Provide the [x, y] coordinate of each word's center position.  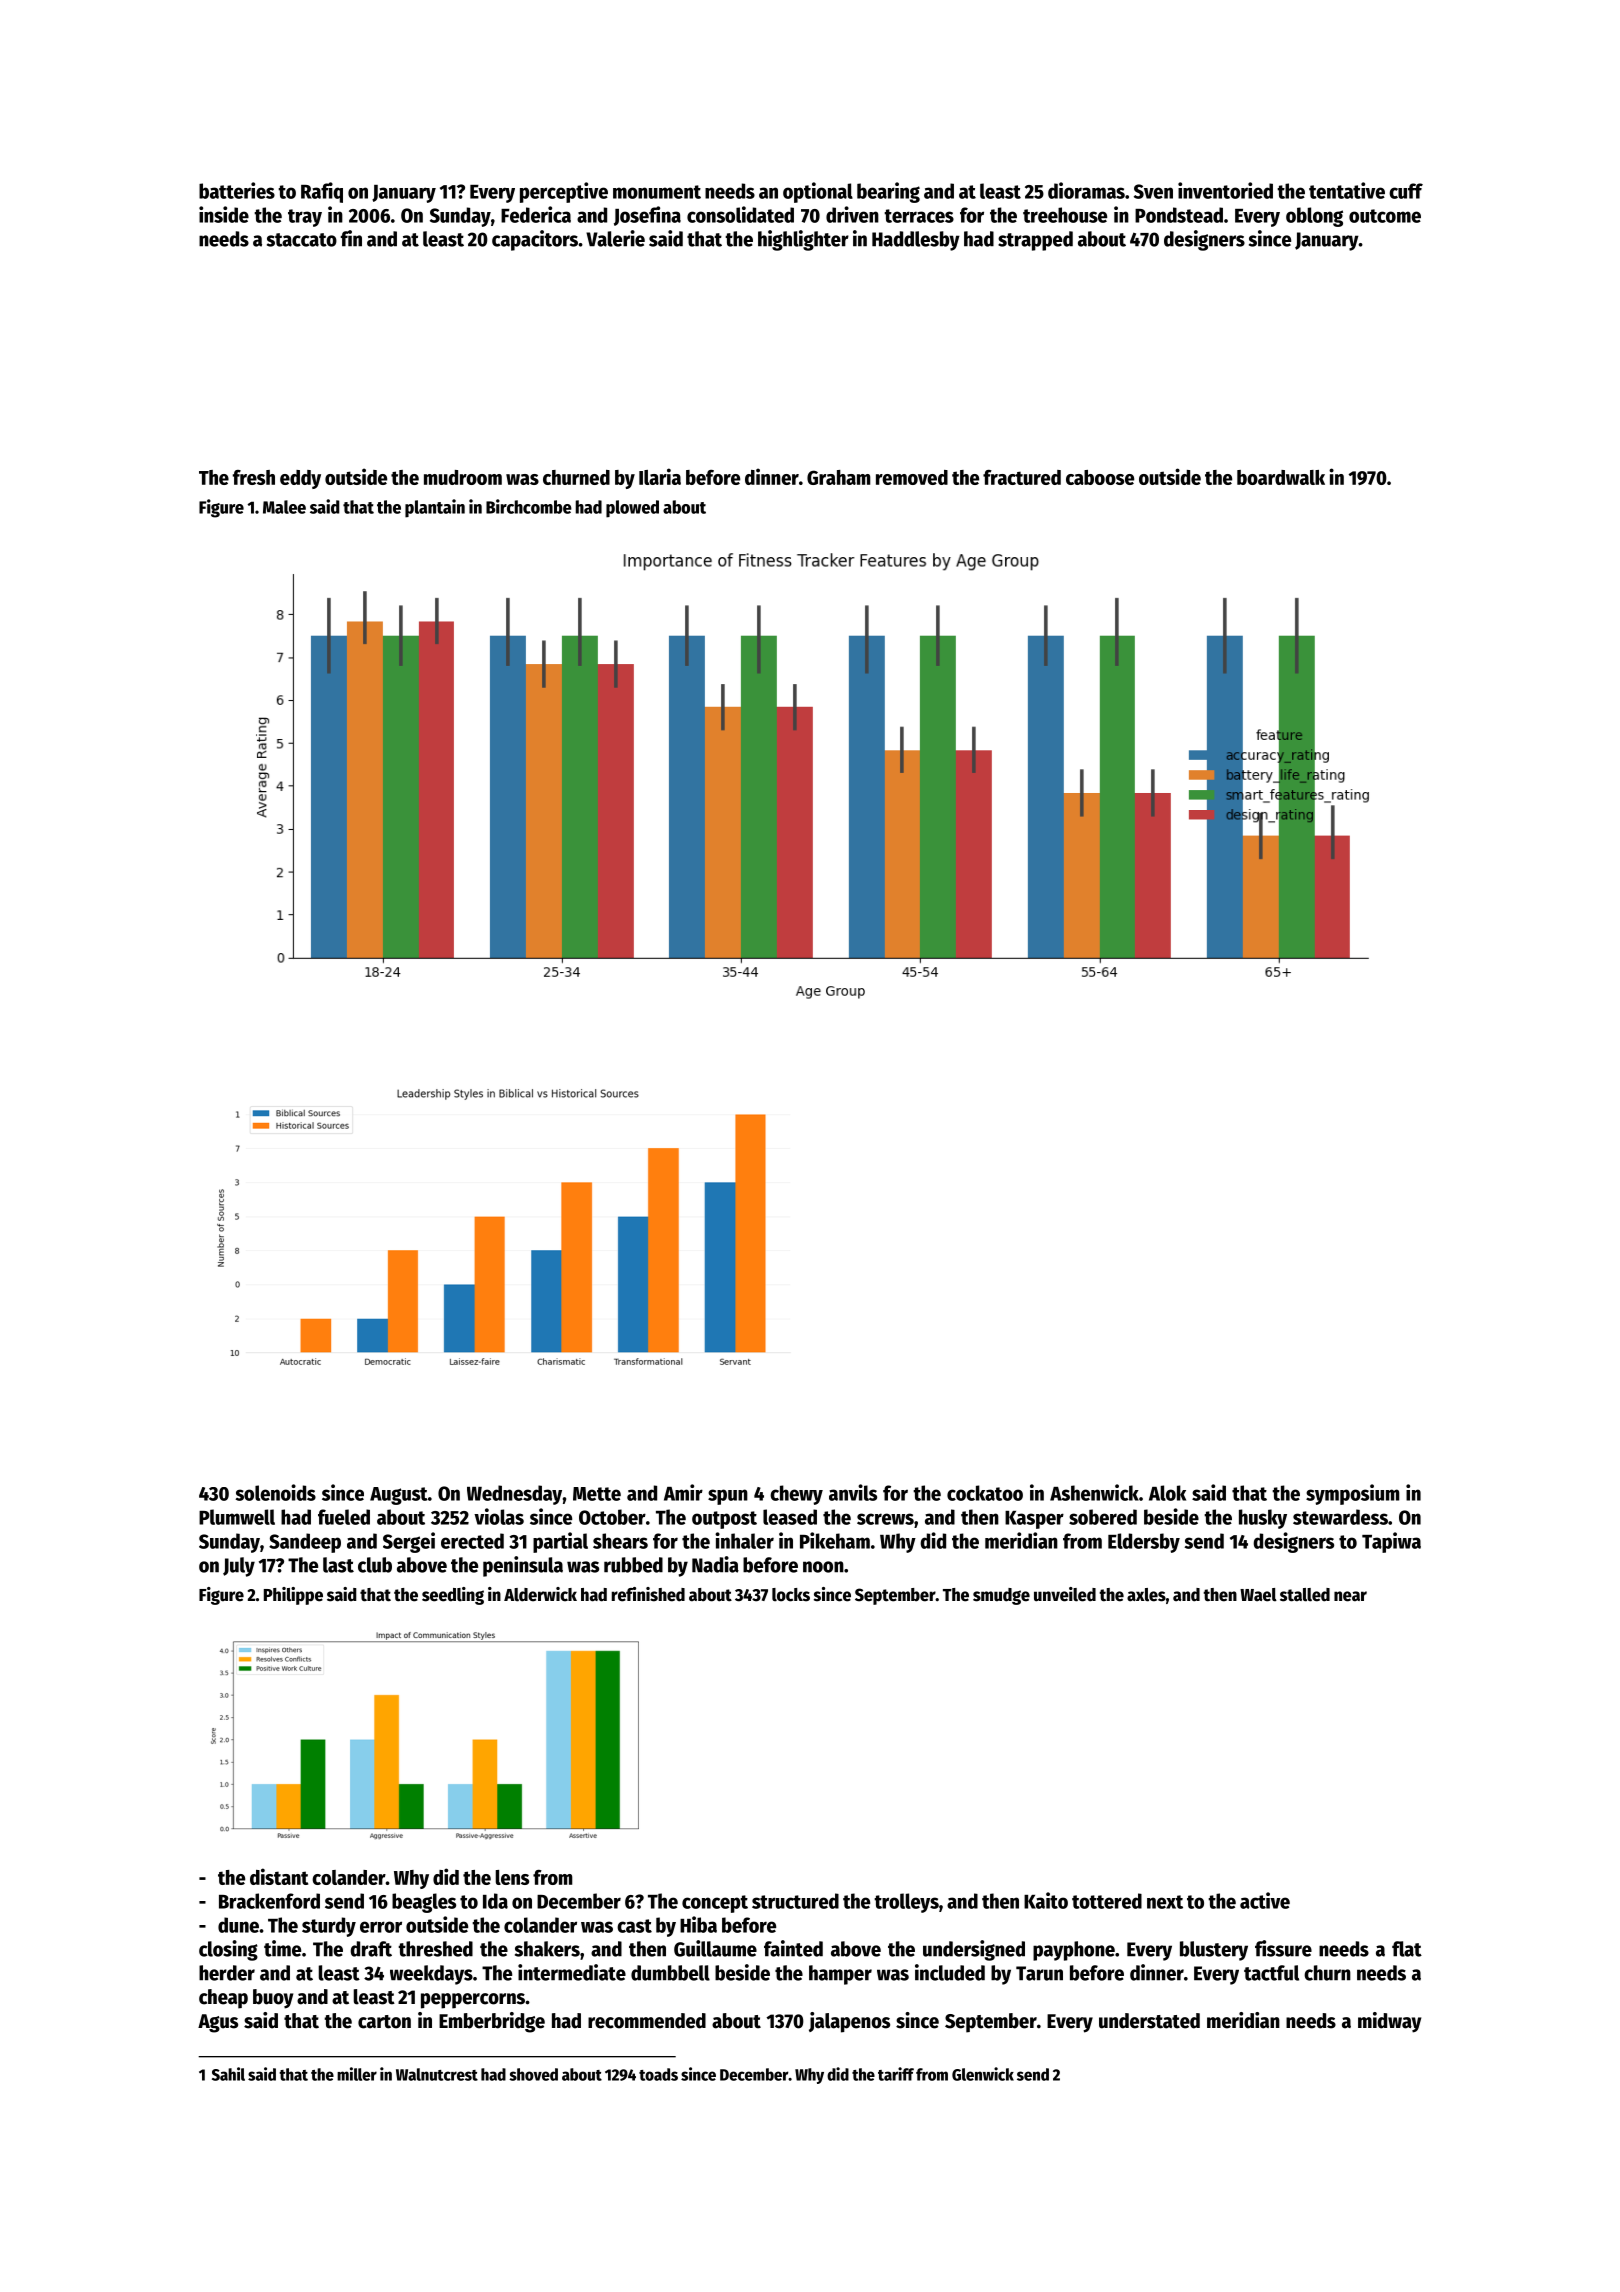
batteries [237, 190]
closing [228, 1950]
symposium [1353, 1494]
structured [795, 1901]
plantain [435, 508]
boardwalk [1281, 477]
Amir [683, 1492]
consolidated [740, 214]
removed [912, 477]
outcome [1385, 216]
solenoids [275, 1492]
